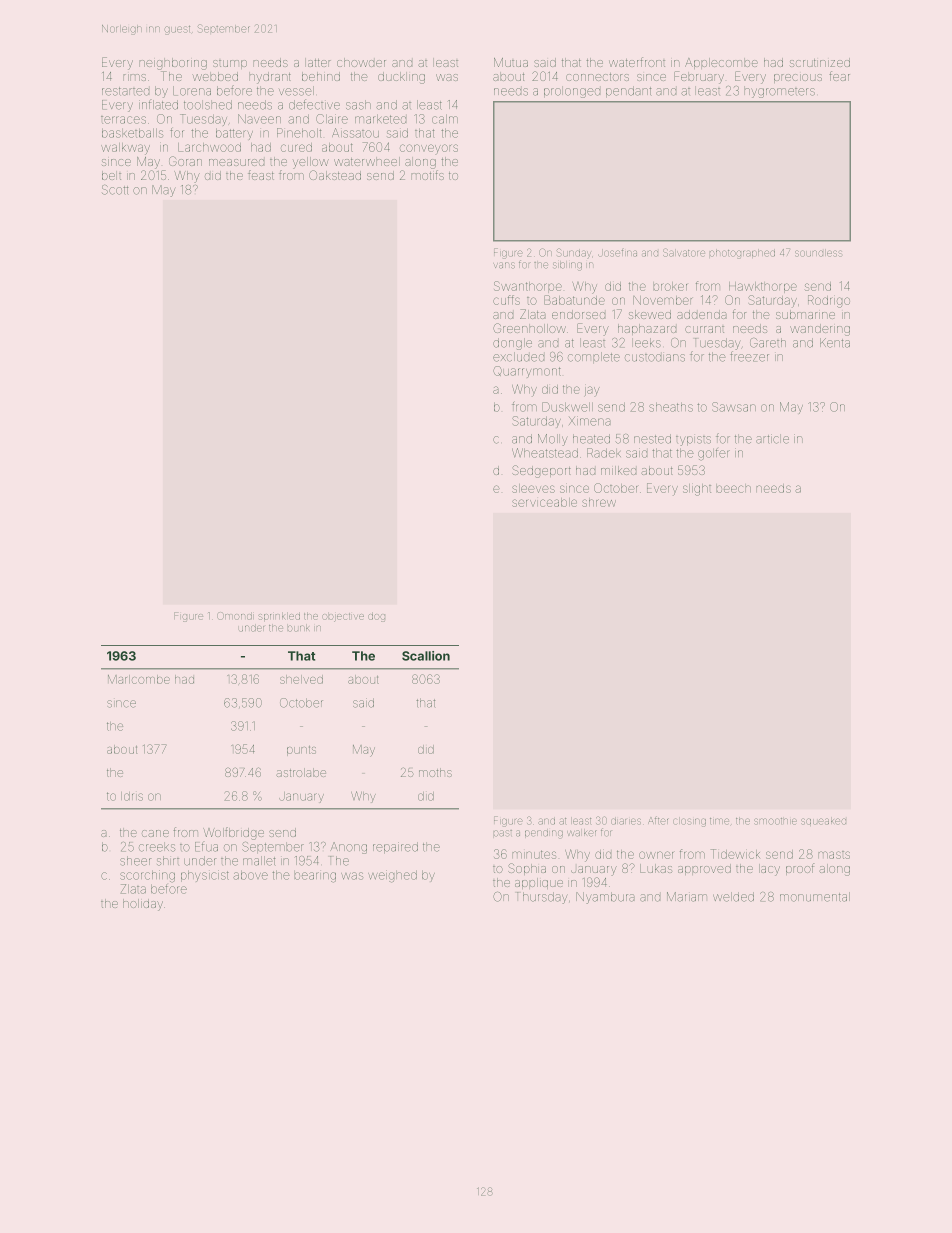 This image has height=1233, width=952. What do you see at coordinates (544, 834) in the image?
I see `pending` at bounding box center [544, 834].
